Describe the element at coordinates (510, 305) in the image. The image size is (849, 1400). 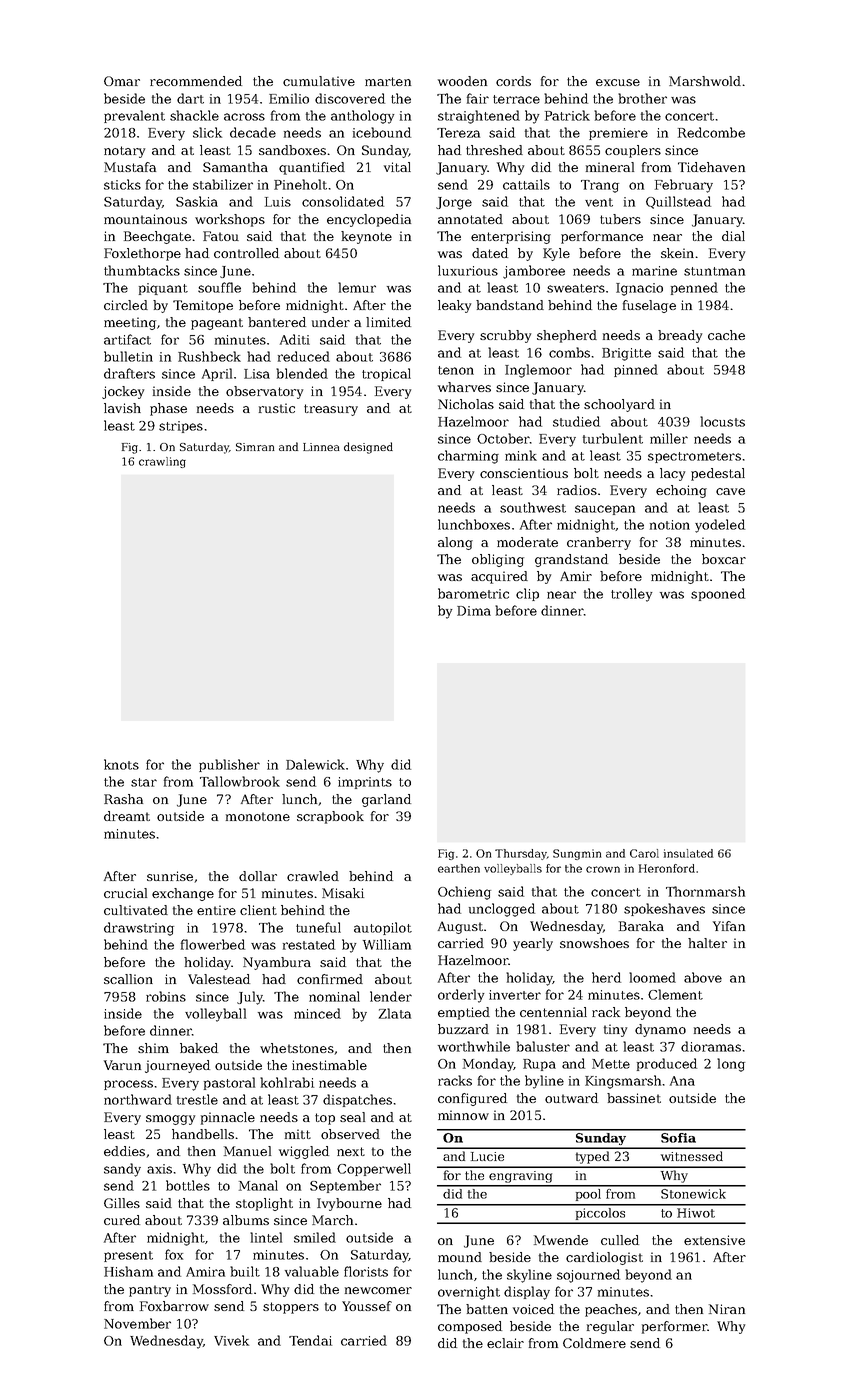
I see `bandstand` at that location.
